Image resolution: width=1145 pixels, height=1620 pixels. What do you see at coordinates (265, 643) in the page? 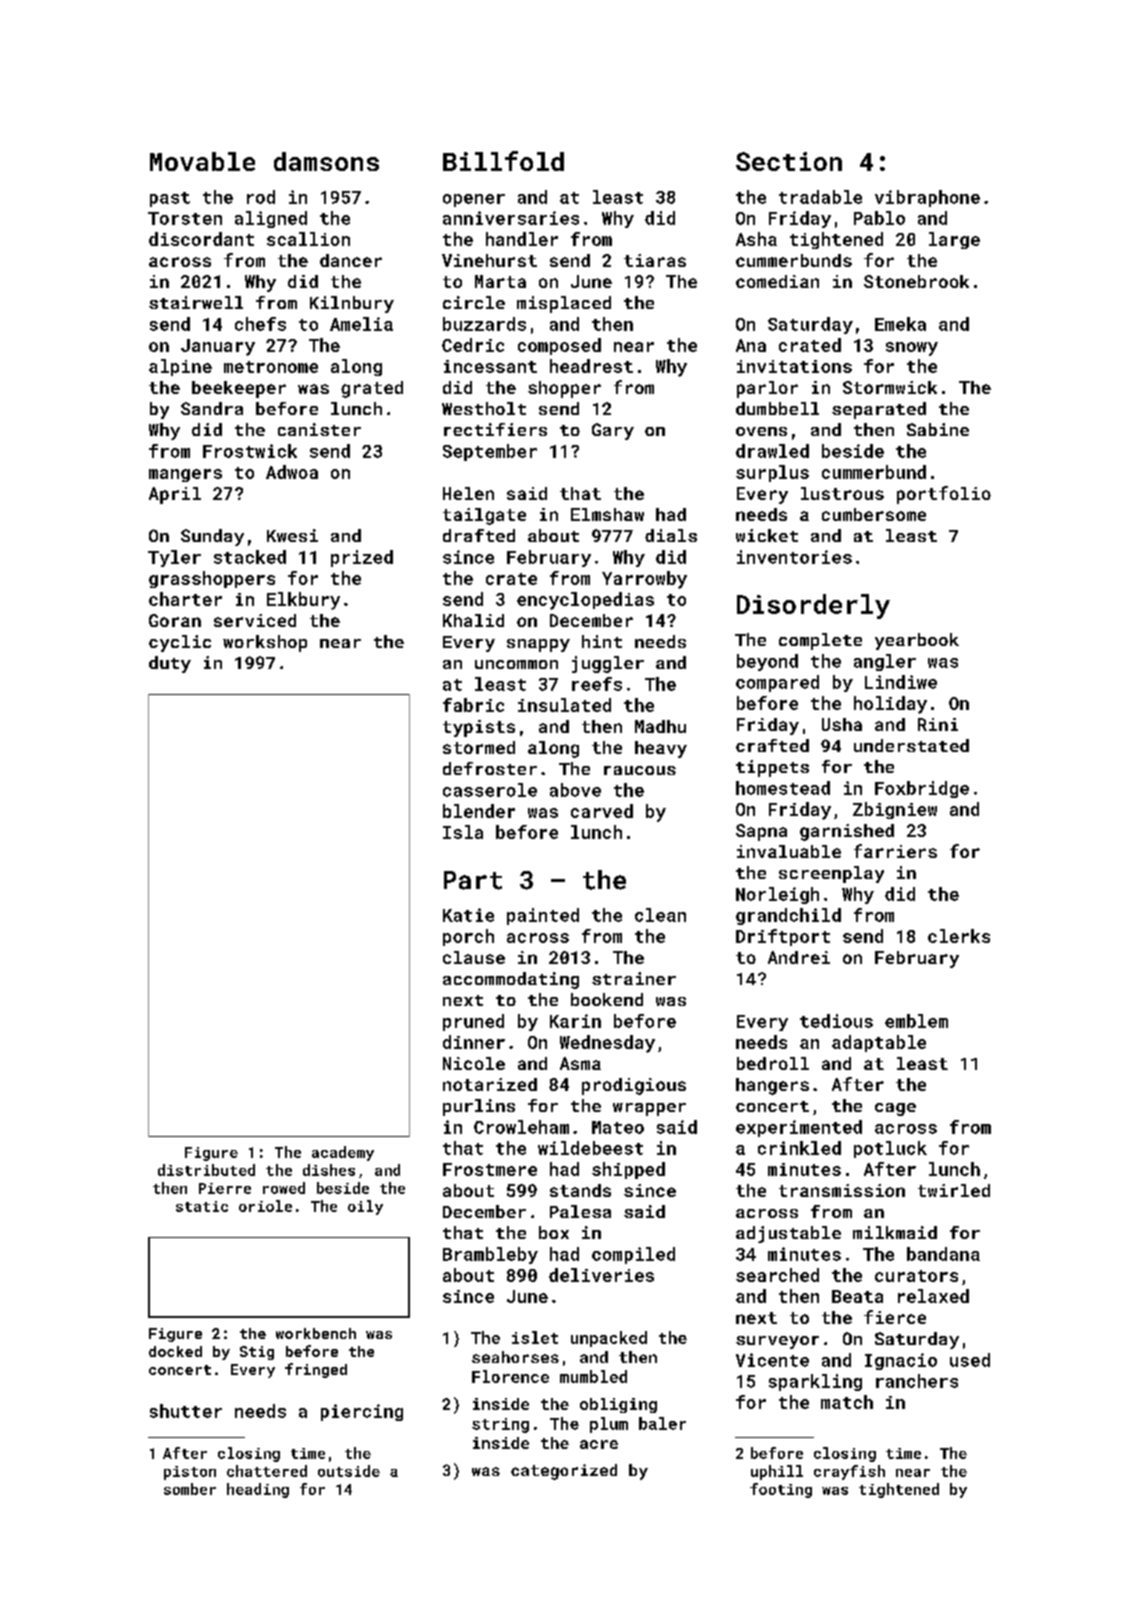
I see `workshop` at bounding box center [265, 643].
